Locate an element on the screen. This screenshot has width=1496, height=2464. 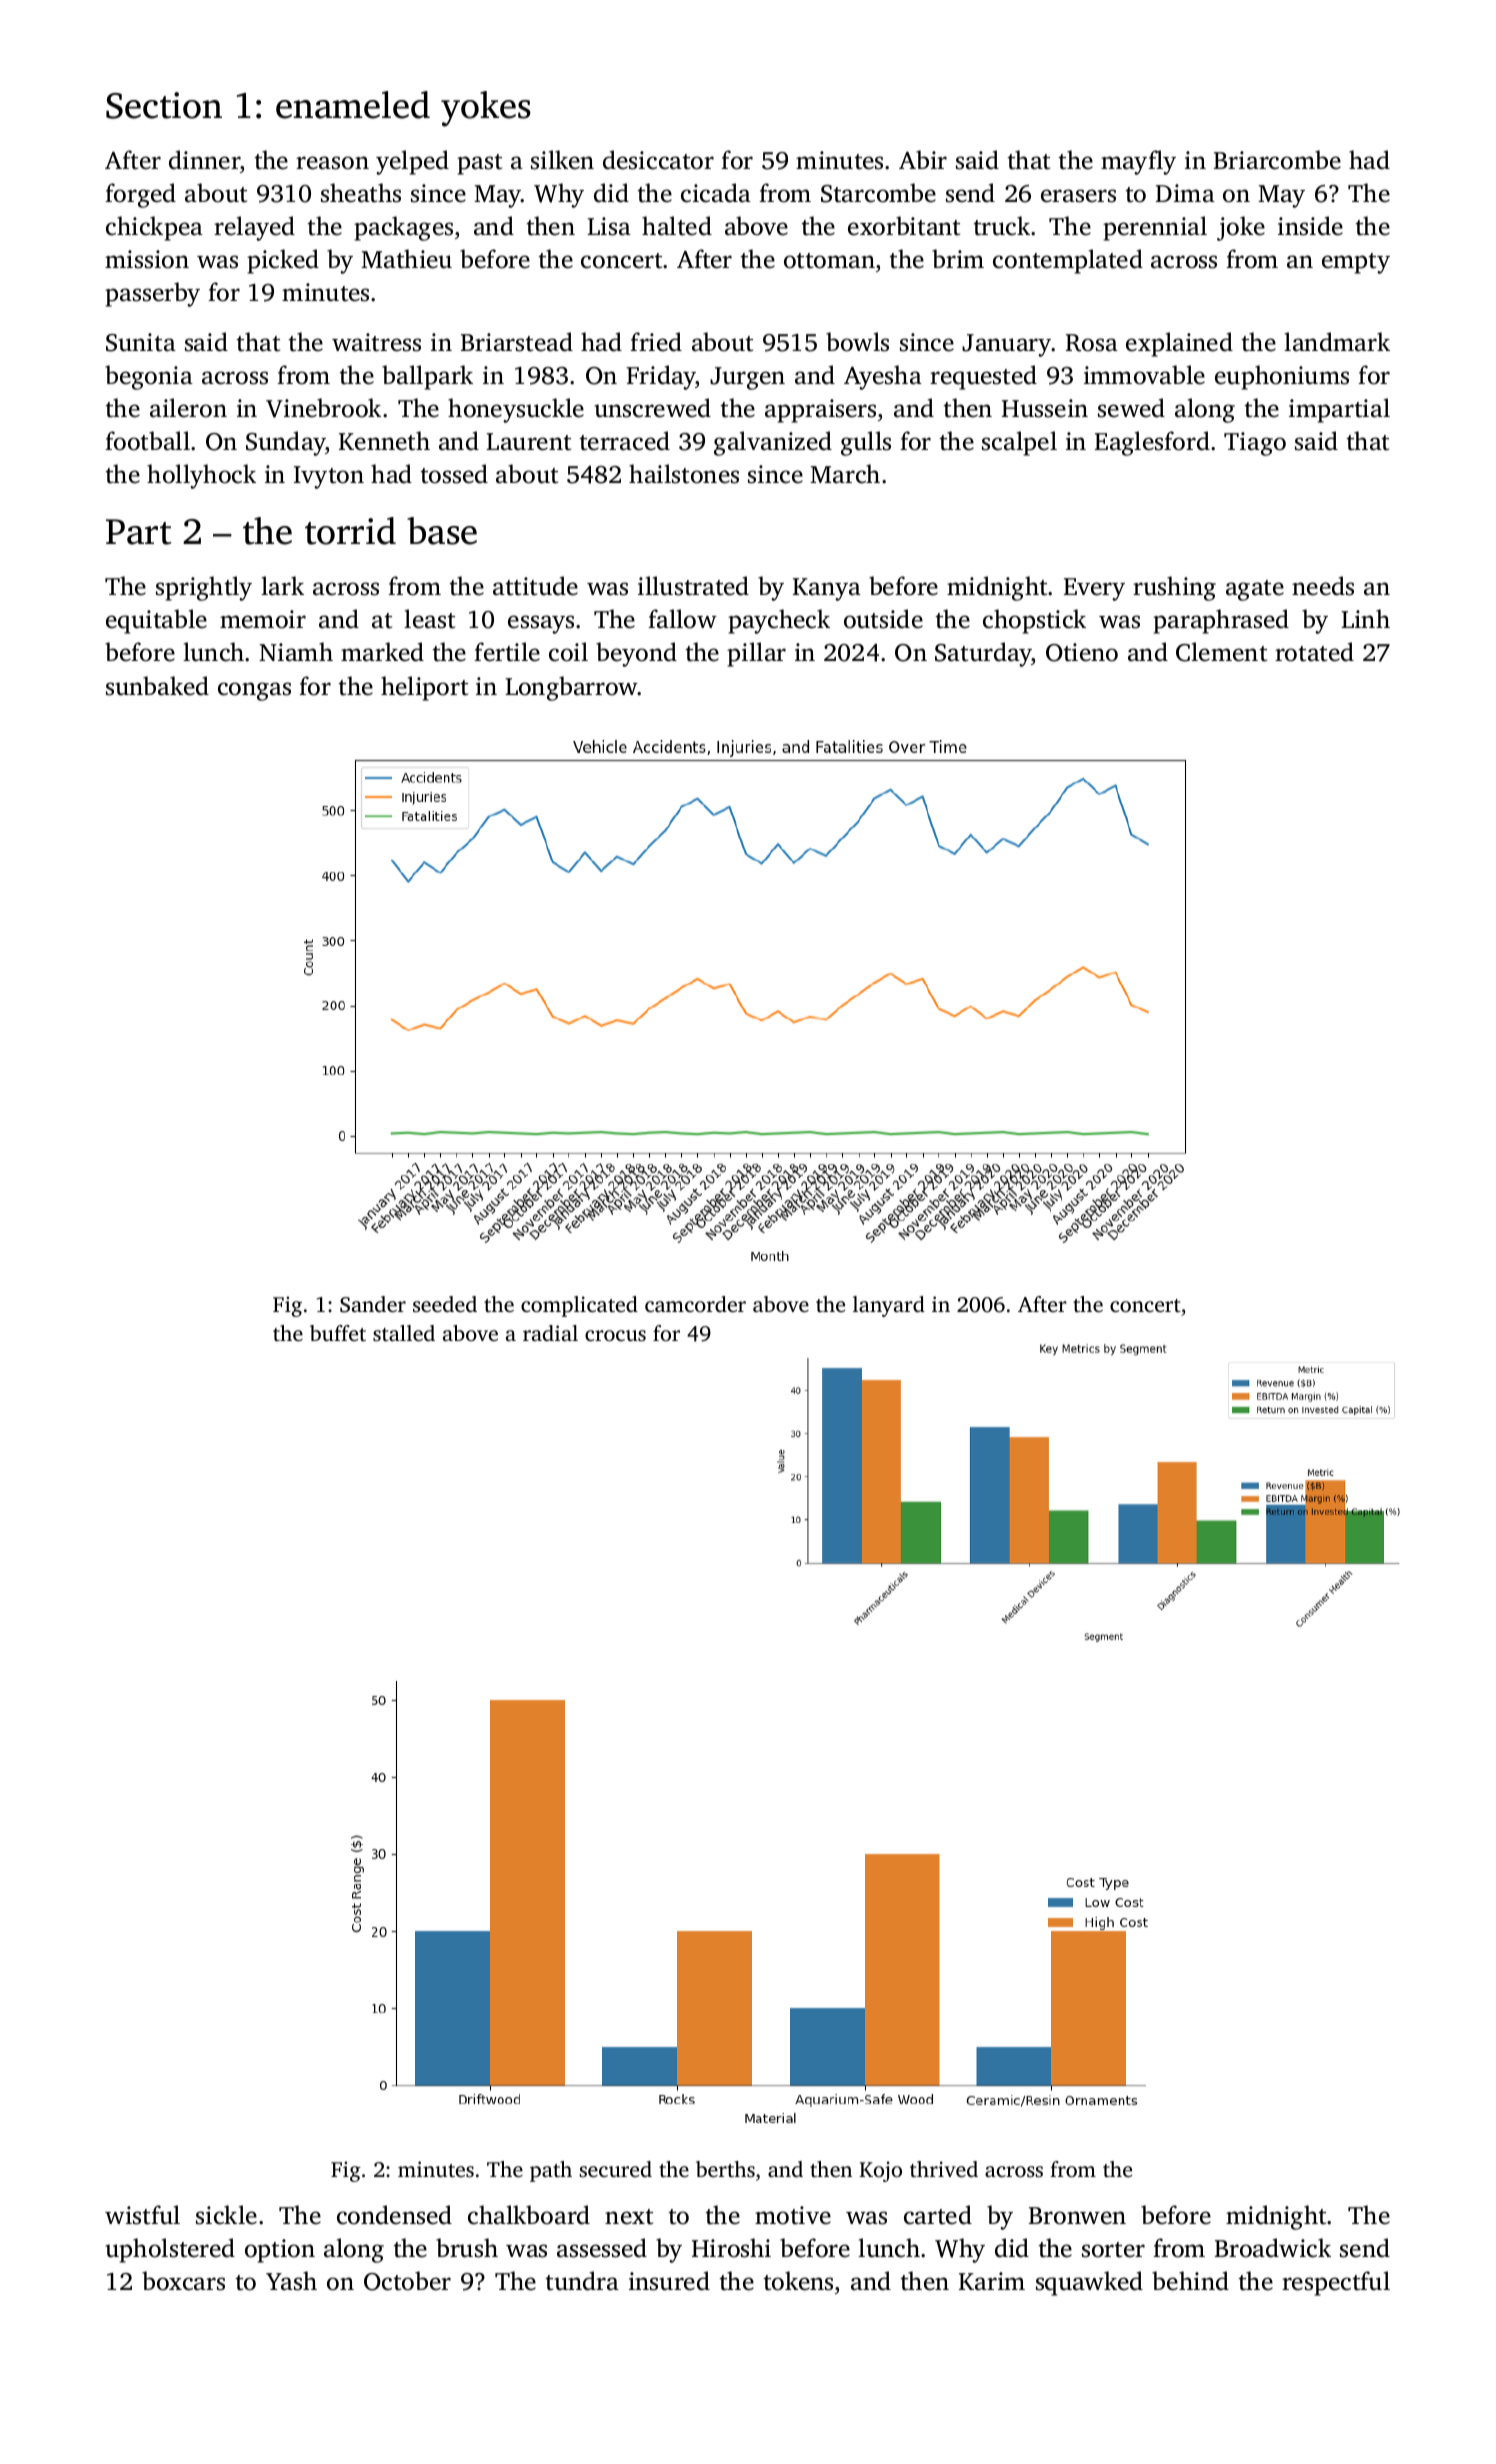
mayfly is located at coordinates (1138, 162).
